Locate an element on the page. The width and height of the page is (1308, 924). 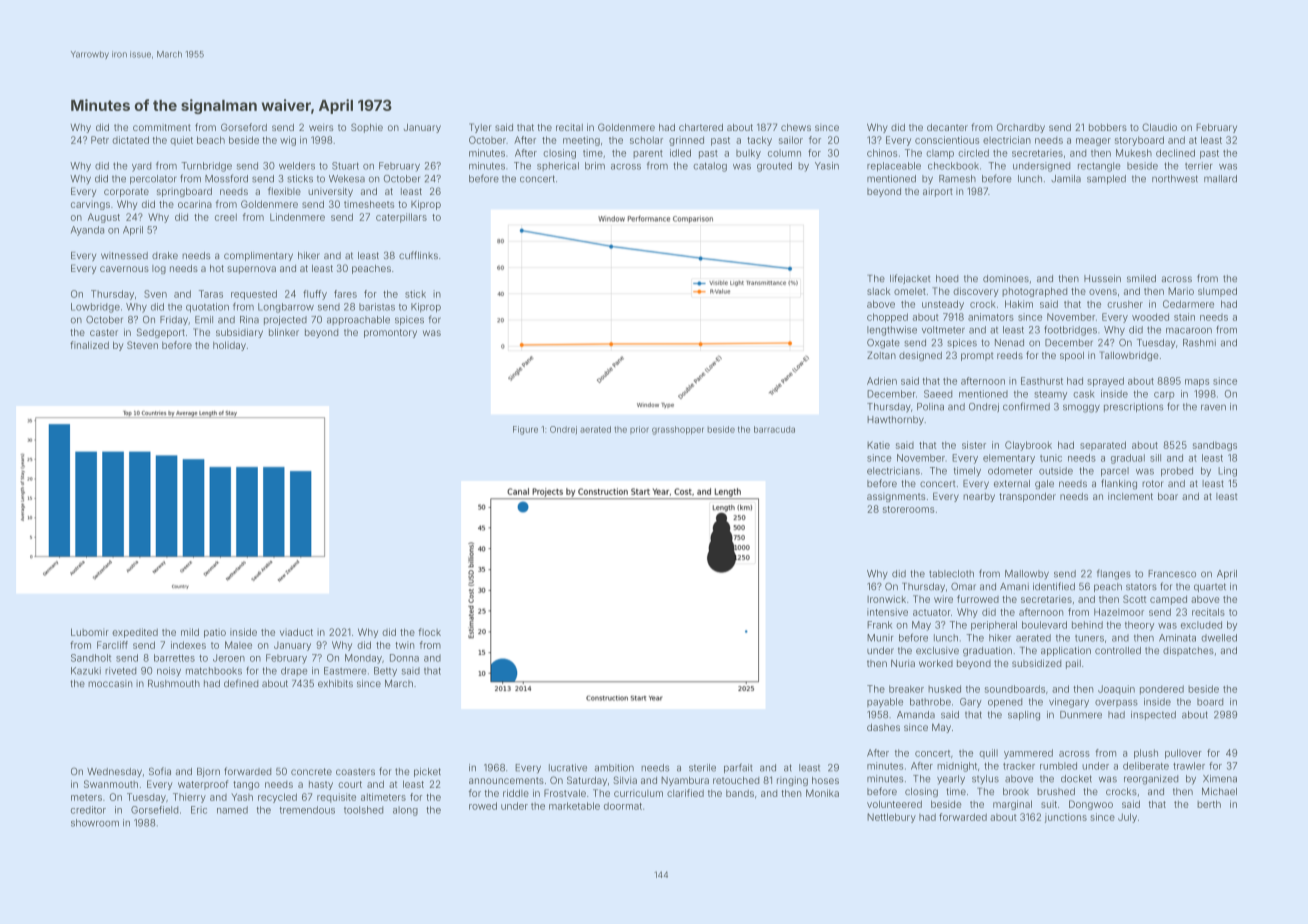
Sandholt is located at coordinates (91, 658).
